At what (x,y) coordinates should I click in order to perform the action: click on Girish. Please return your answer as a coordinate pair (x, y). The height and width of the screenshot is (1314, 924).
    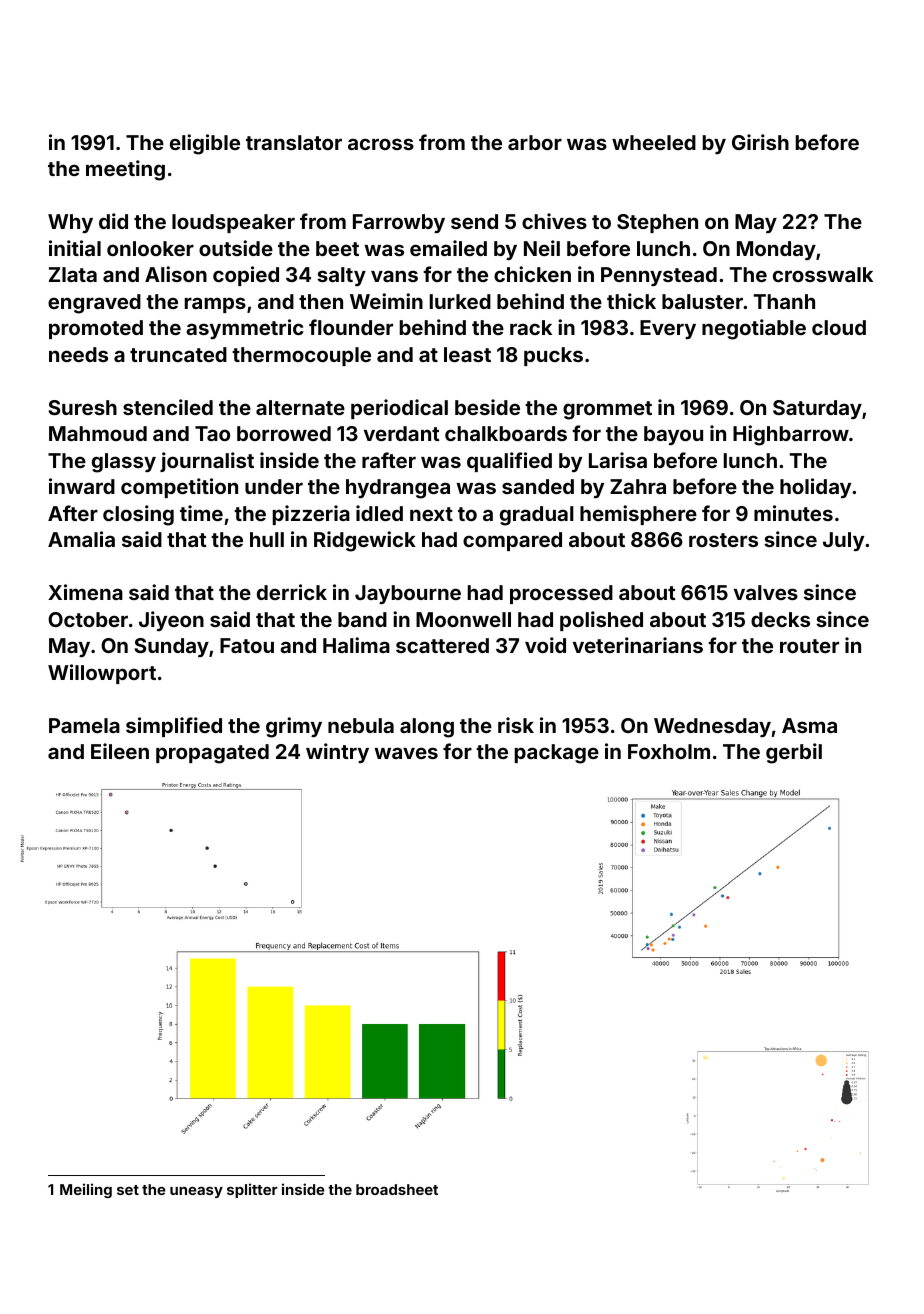
    Looking at the image, I should click on (760, 142).
